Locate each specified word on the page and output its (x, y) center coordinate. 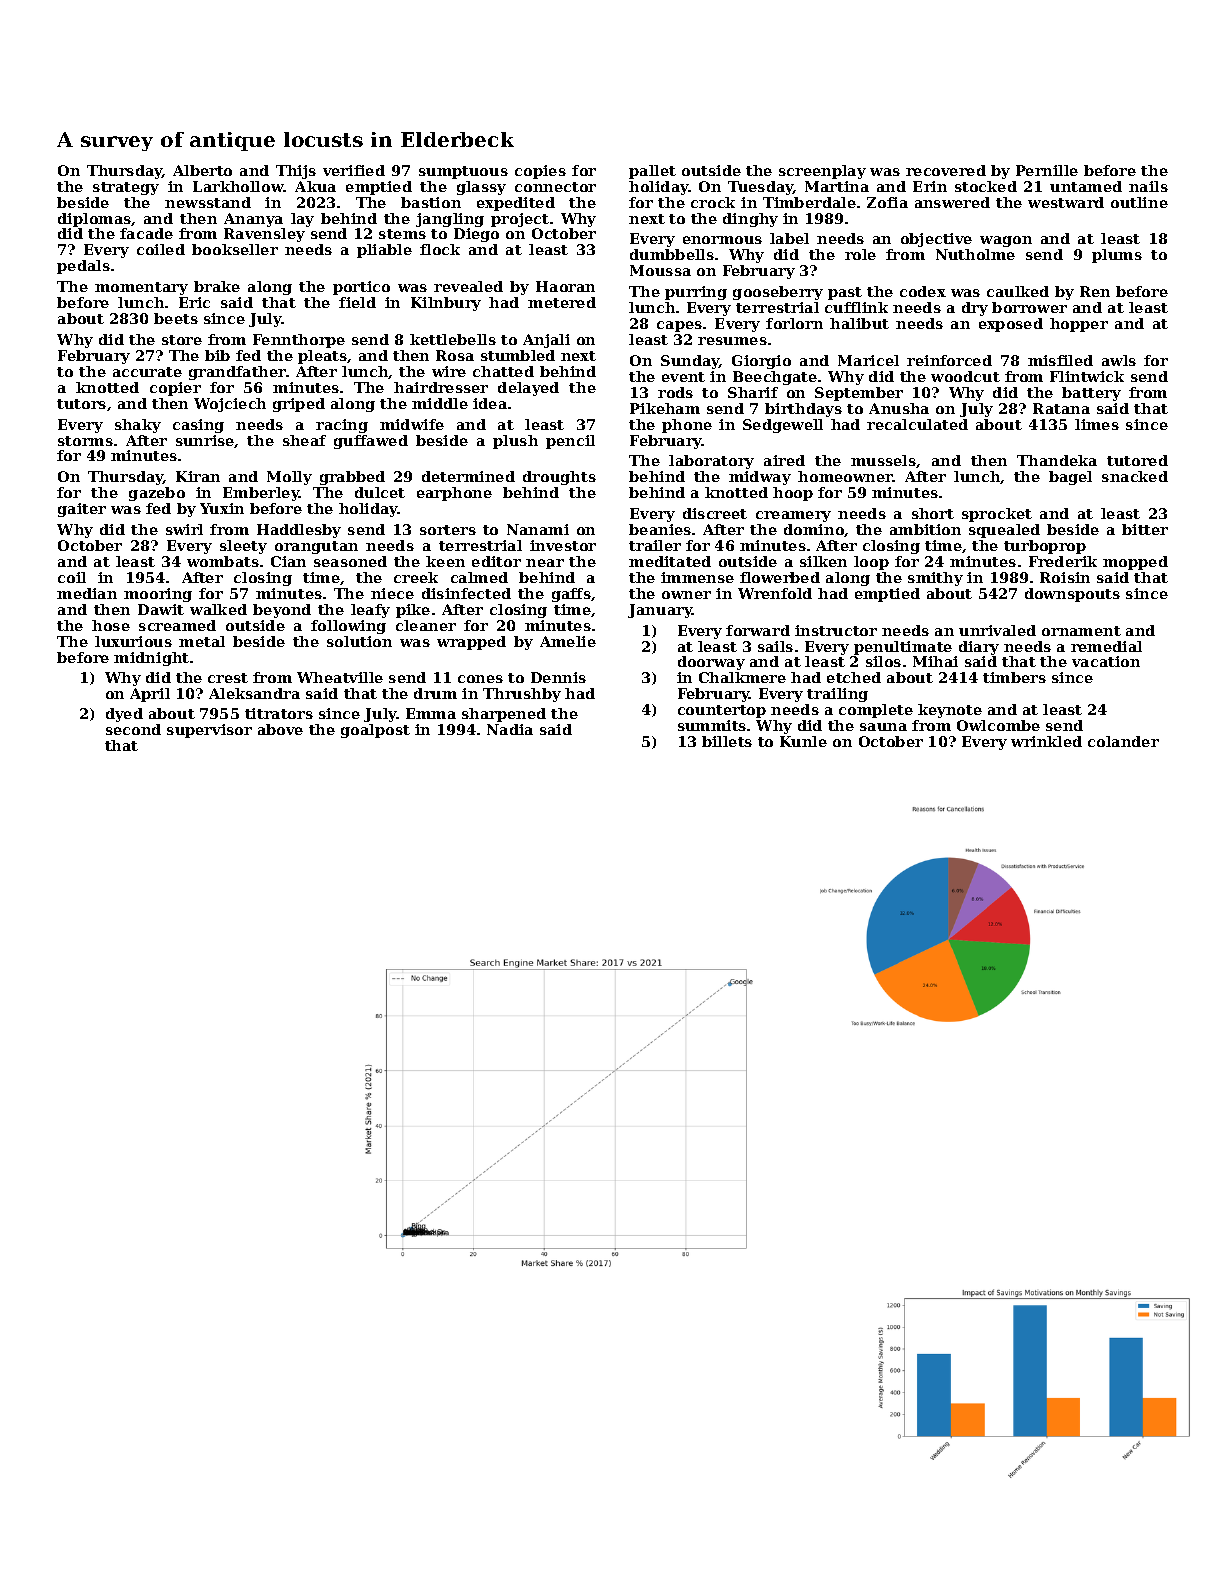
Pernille (1047, 170)
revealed (468, 286)
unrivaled (997, 630)
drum (435, 693)
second (133, 729)
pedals (83, 267)
